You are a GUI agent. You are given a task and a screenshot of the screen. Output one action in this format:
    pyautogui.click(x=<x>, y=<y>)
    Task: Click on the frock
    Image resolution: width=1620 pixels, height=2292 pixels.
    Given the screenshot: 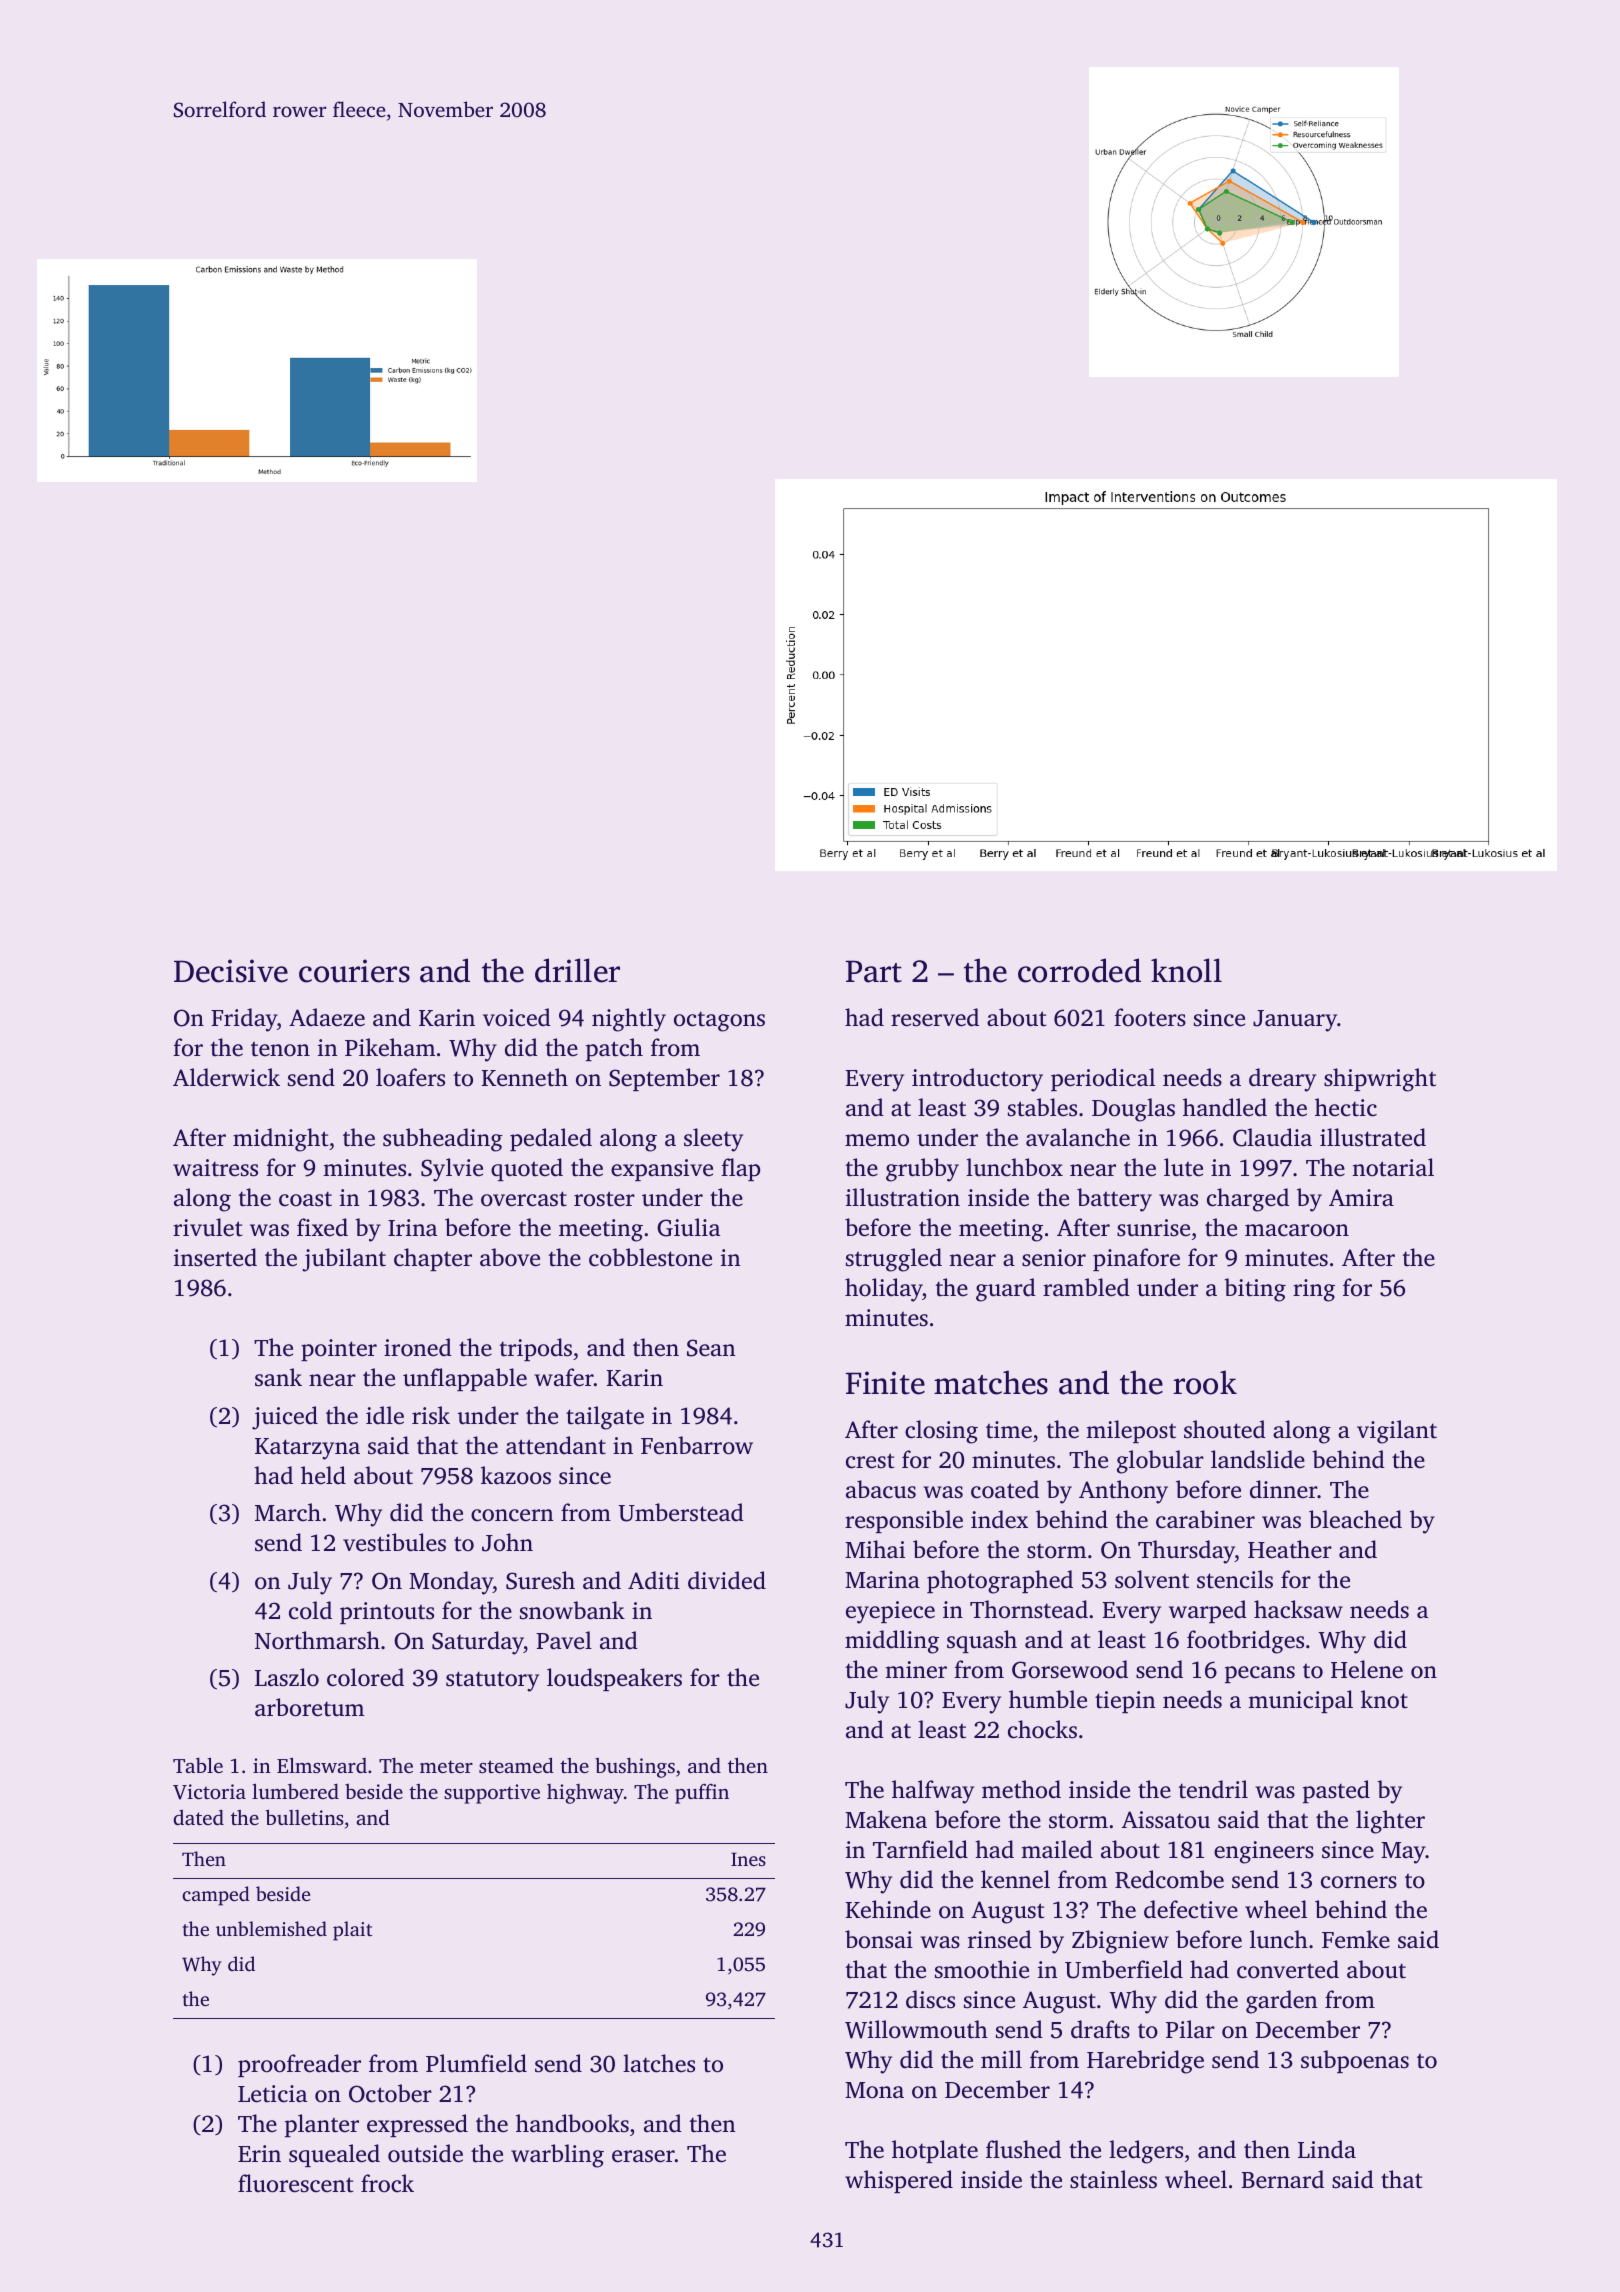 What is the action you would take?
    pyautogui.click(x=387, y=2183)
